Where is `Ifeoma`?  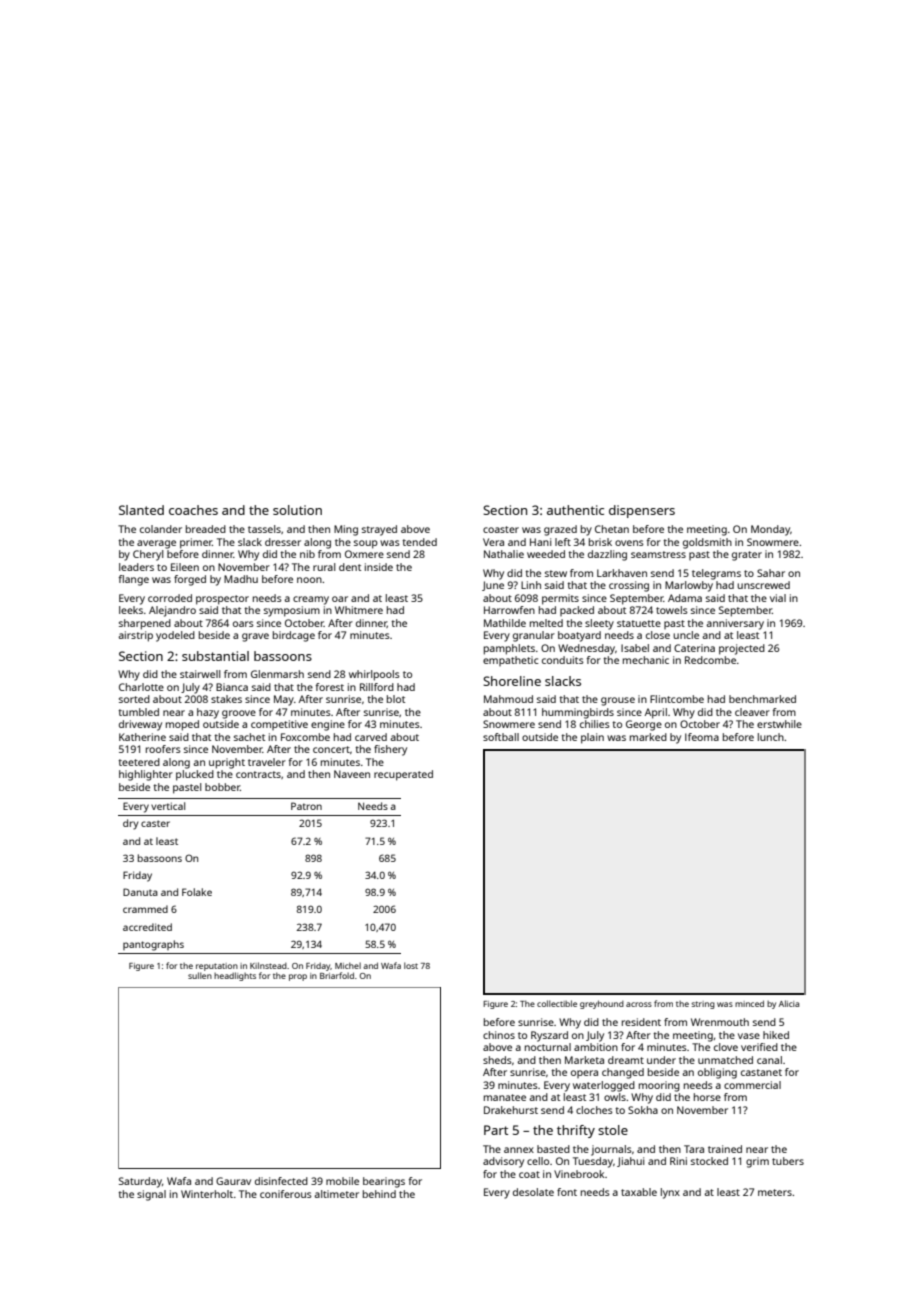 Ifeoma is located at coordinates (702, 737).
